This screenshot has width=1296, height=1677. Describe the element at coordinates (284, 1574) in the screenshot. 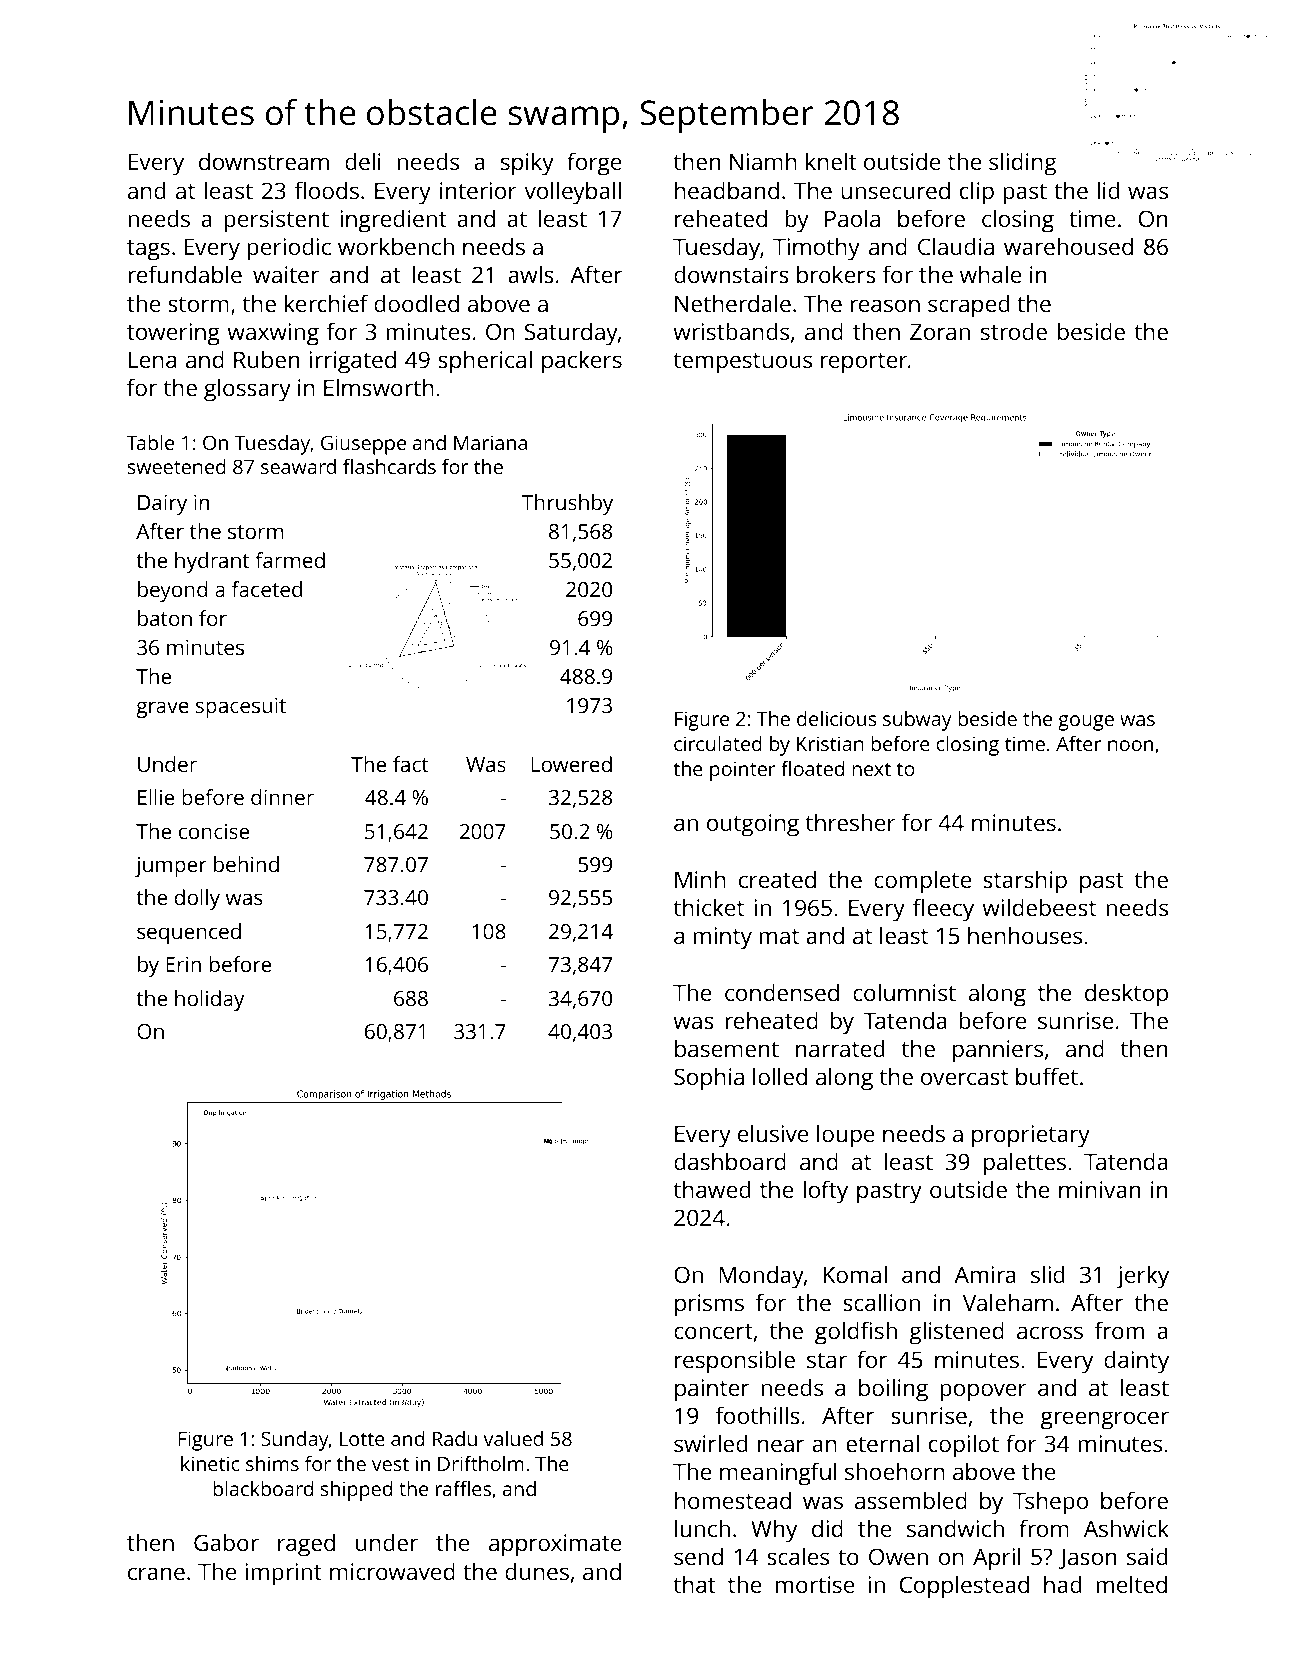

I see `imprint` at that location.
